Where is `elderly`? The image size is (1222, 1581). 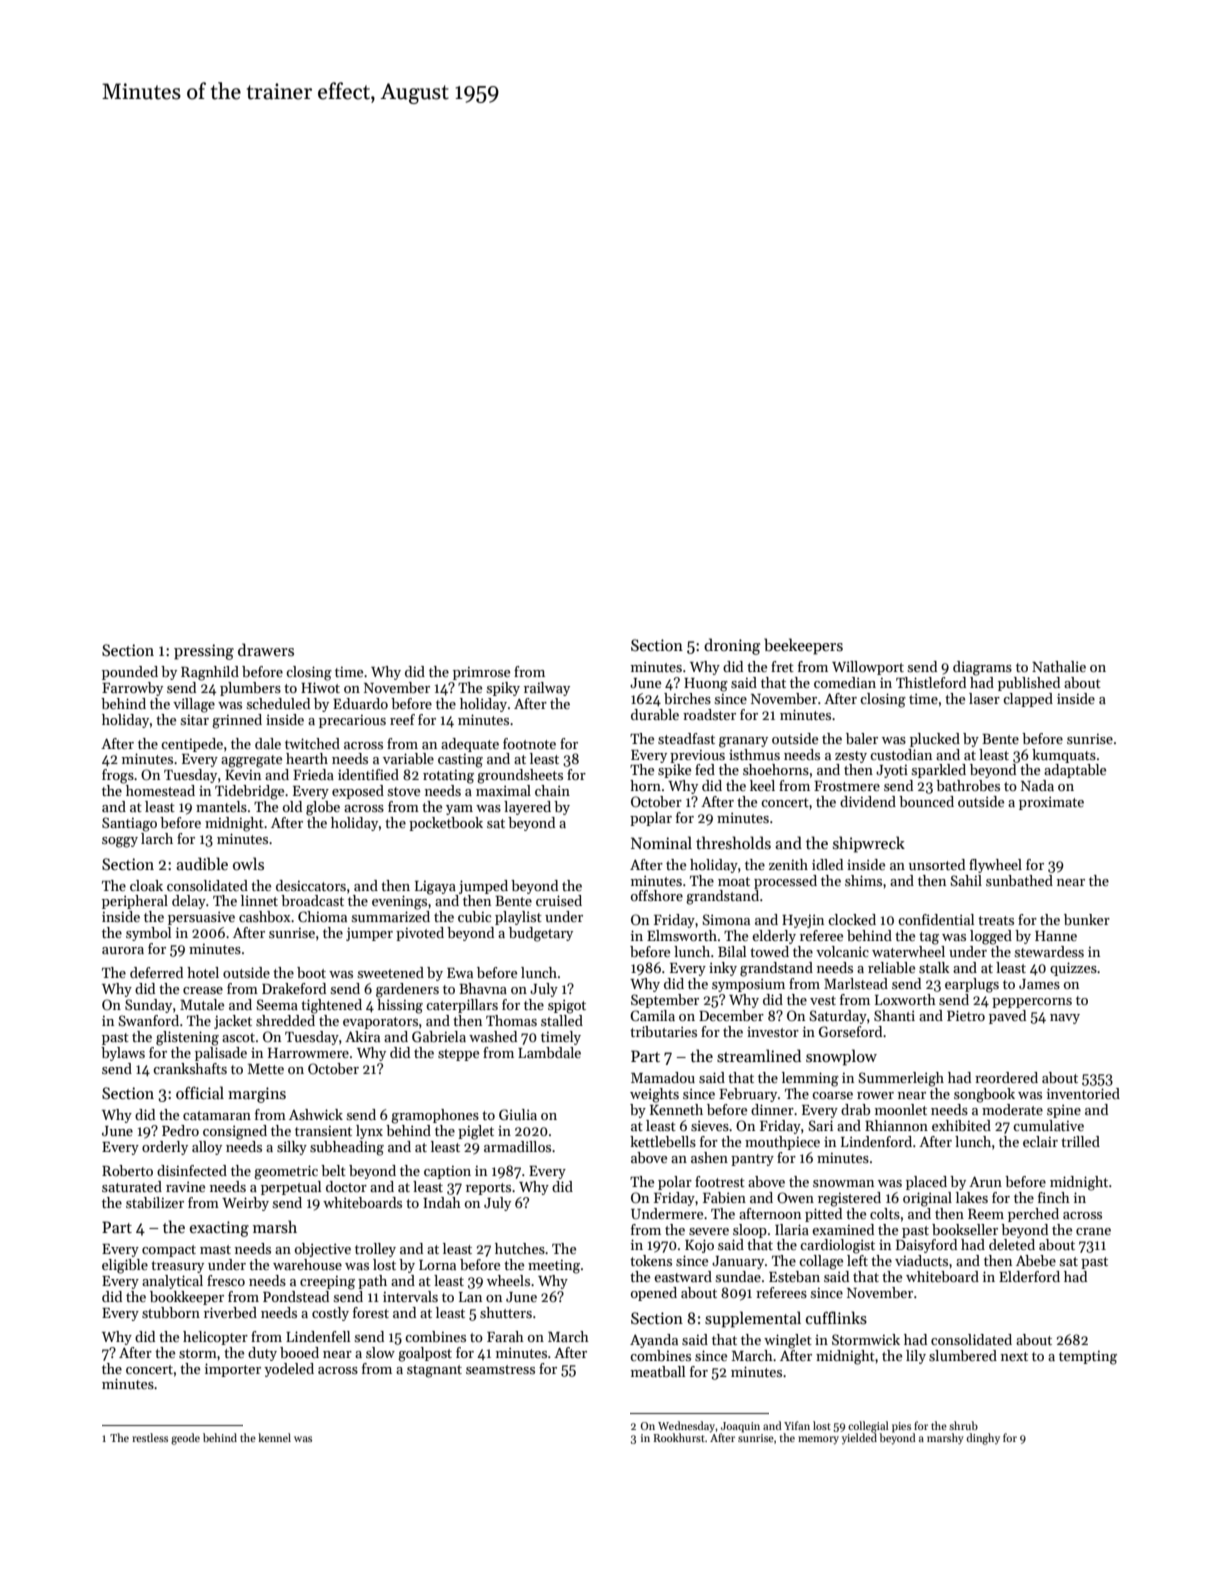 elderly is located at coordinates (774, 937).
